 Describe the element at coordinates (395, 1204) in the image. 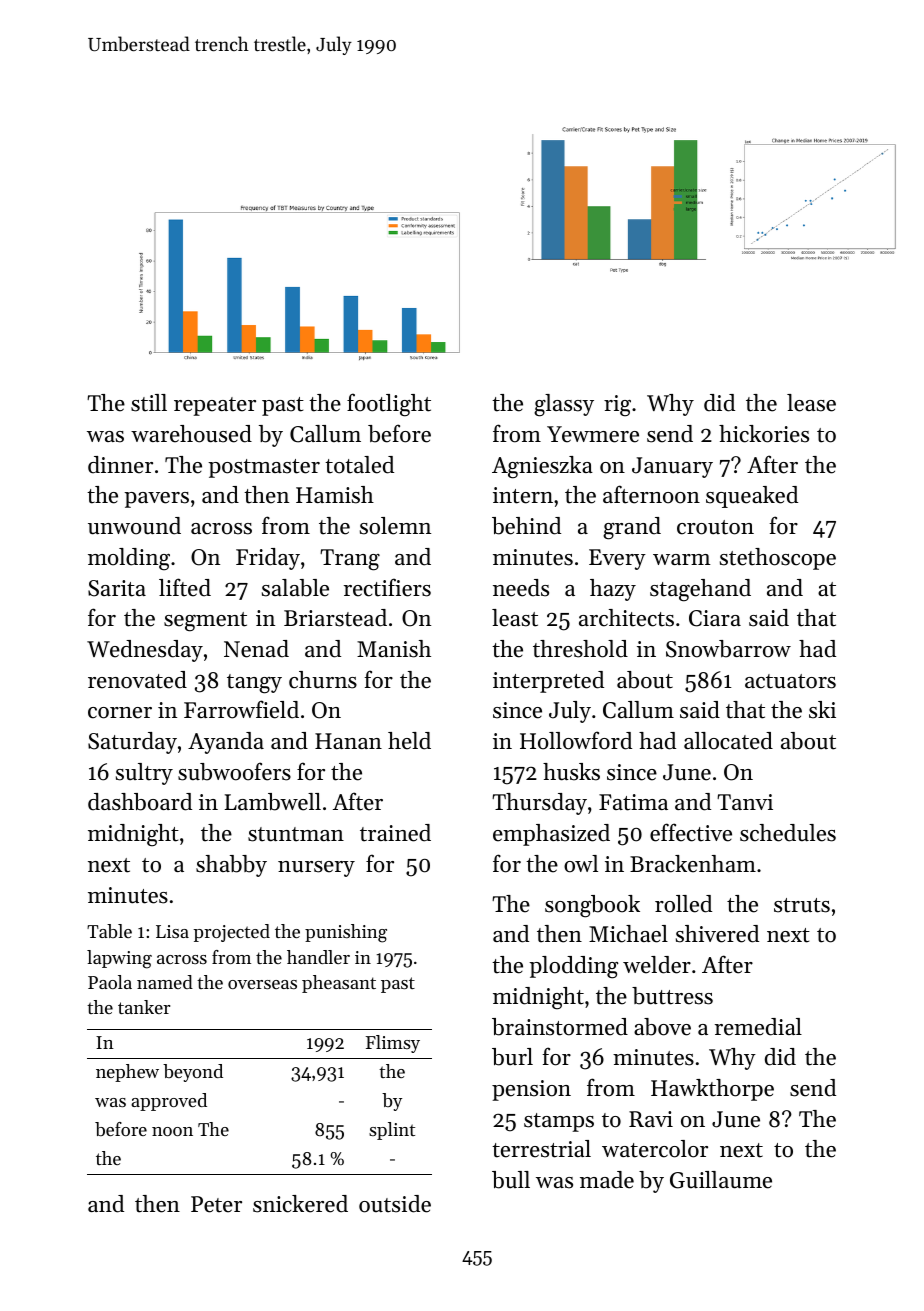

I see `outside` at that location.
